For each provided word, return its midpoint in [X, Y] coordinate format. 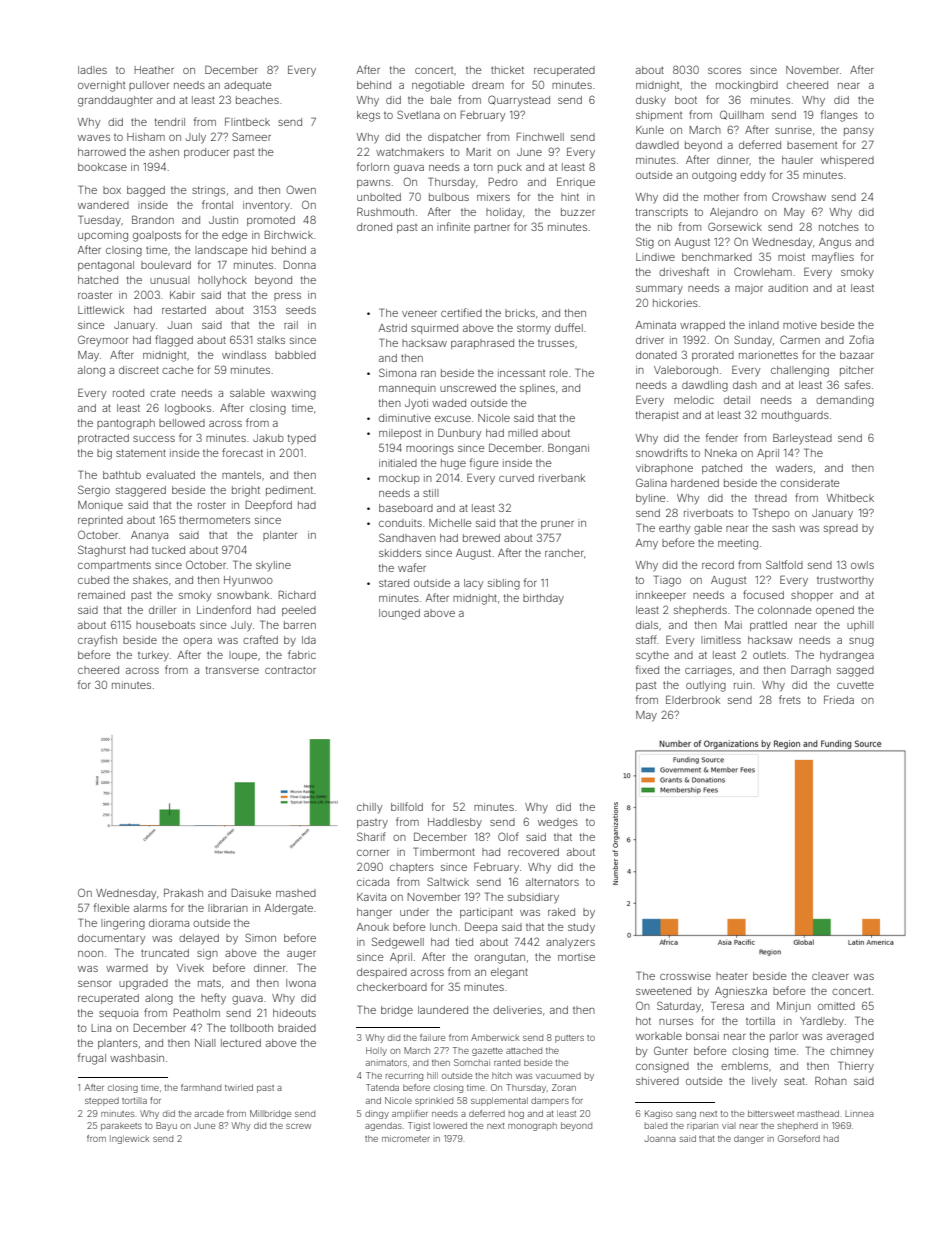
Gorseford [799, 1138]
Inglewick [129, 1139]
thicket [507, 70]
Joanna [660, 1138]
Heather [154, 70]
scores [724, 71]
